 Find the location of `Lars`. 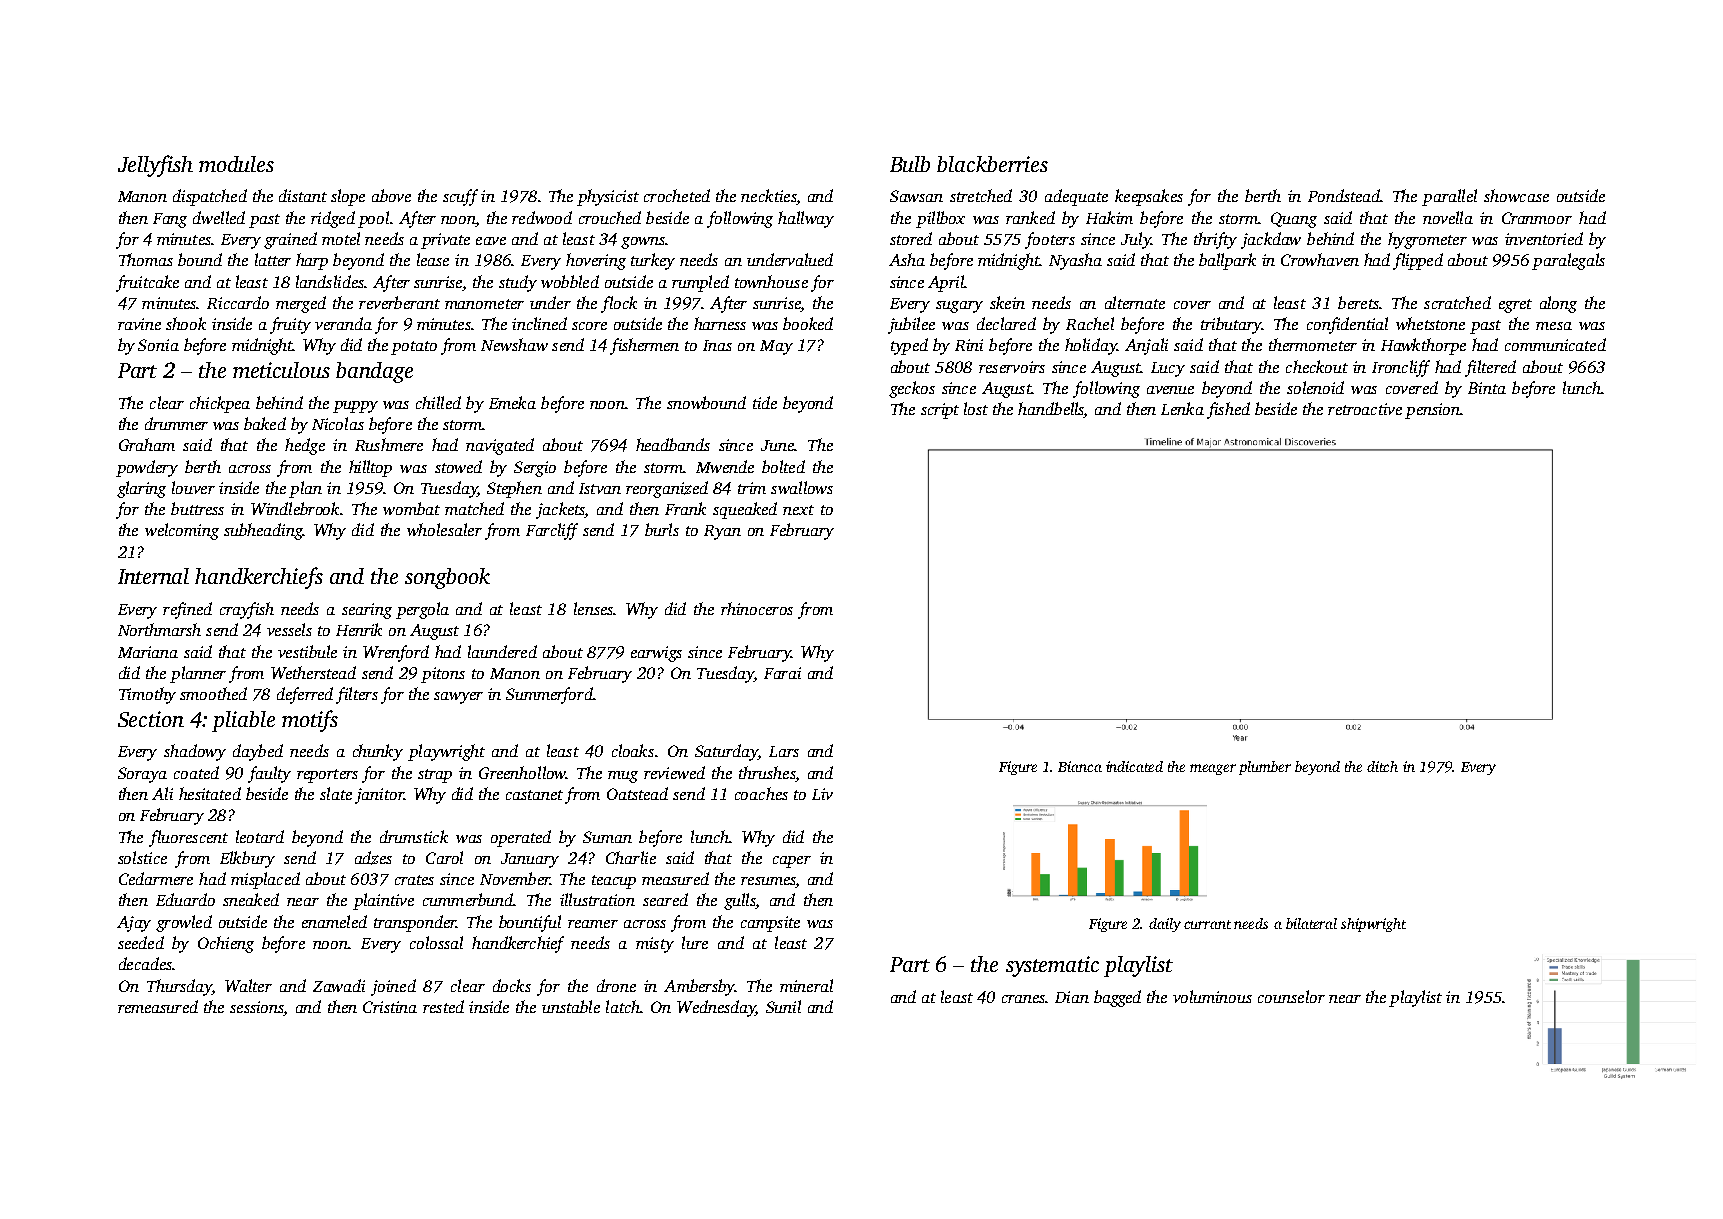

Lars is located at coordinates (784, 751).
